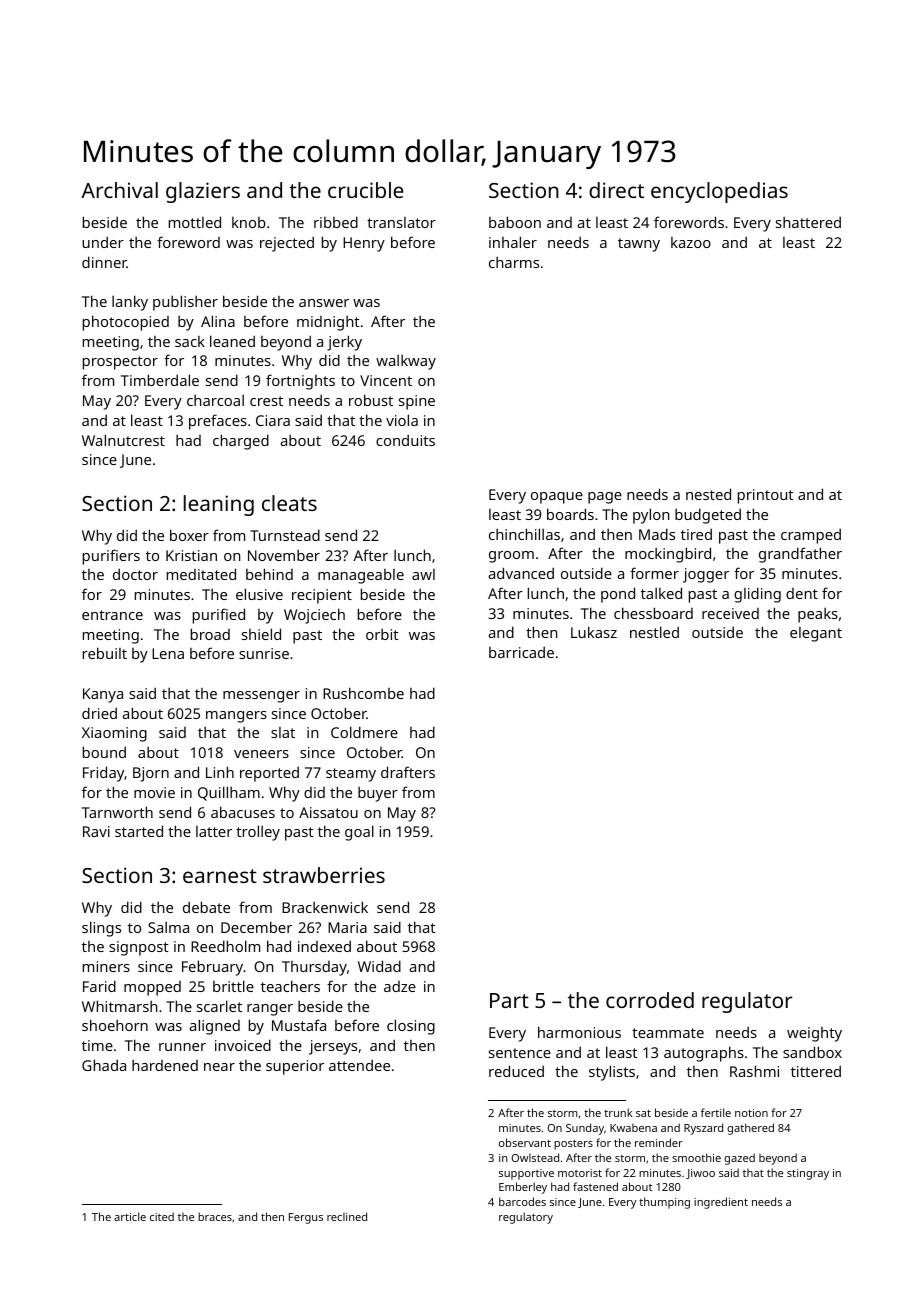  I want to click on entrance, so click(112, 615).
